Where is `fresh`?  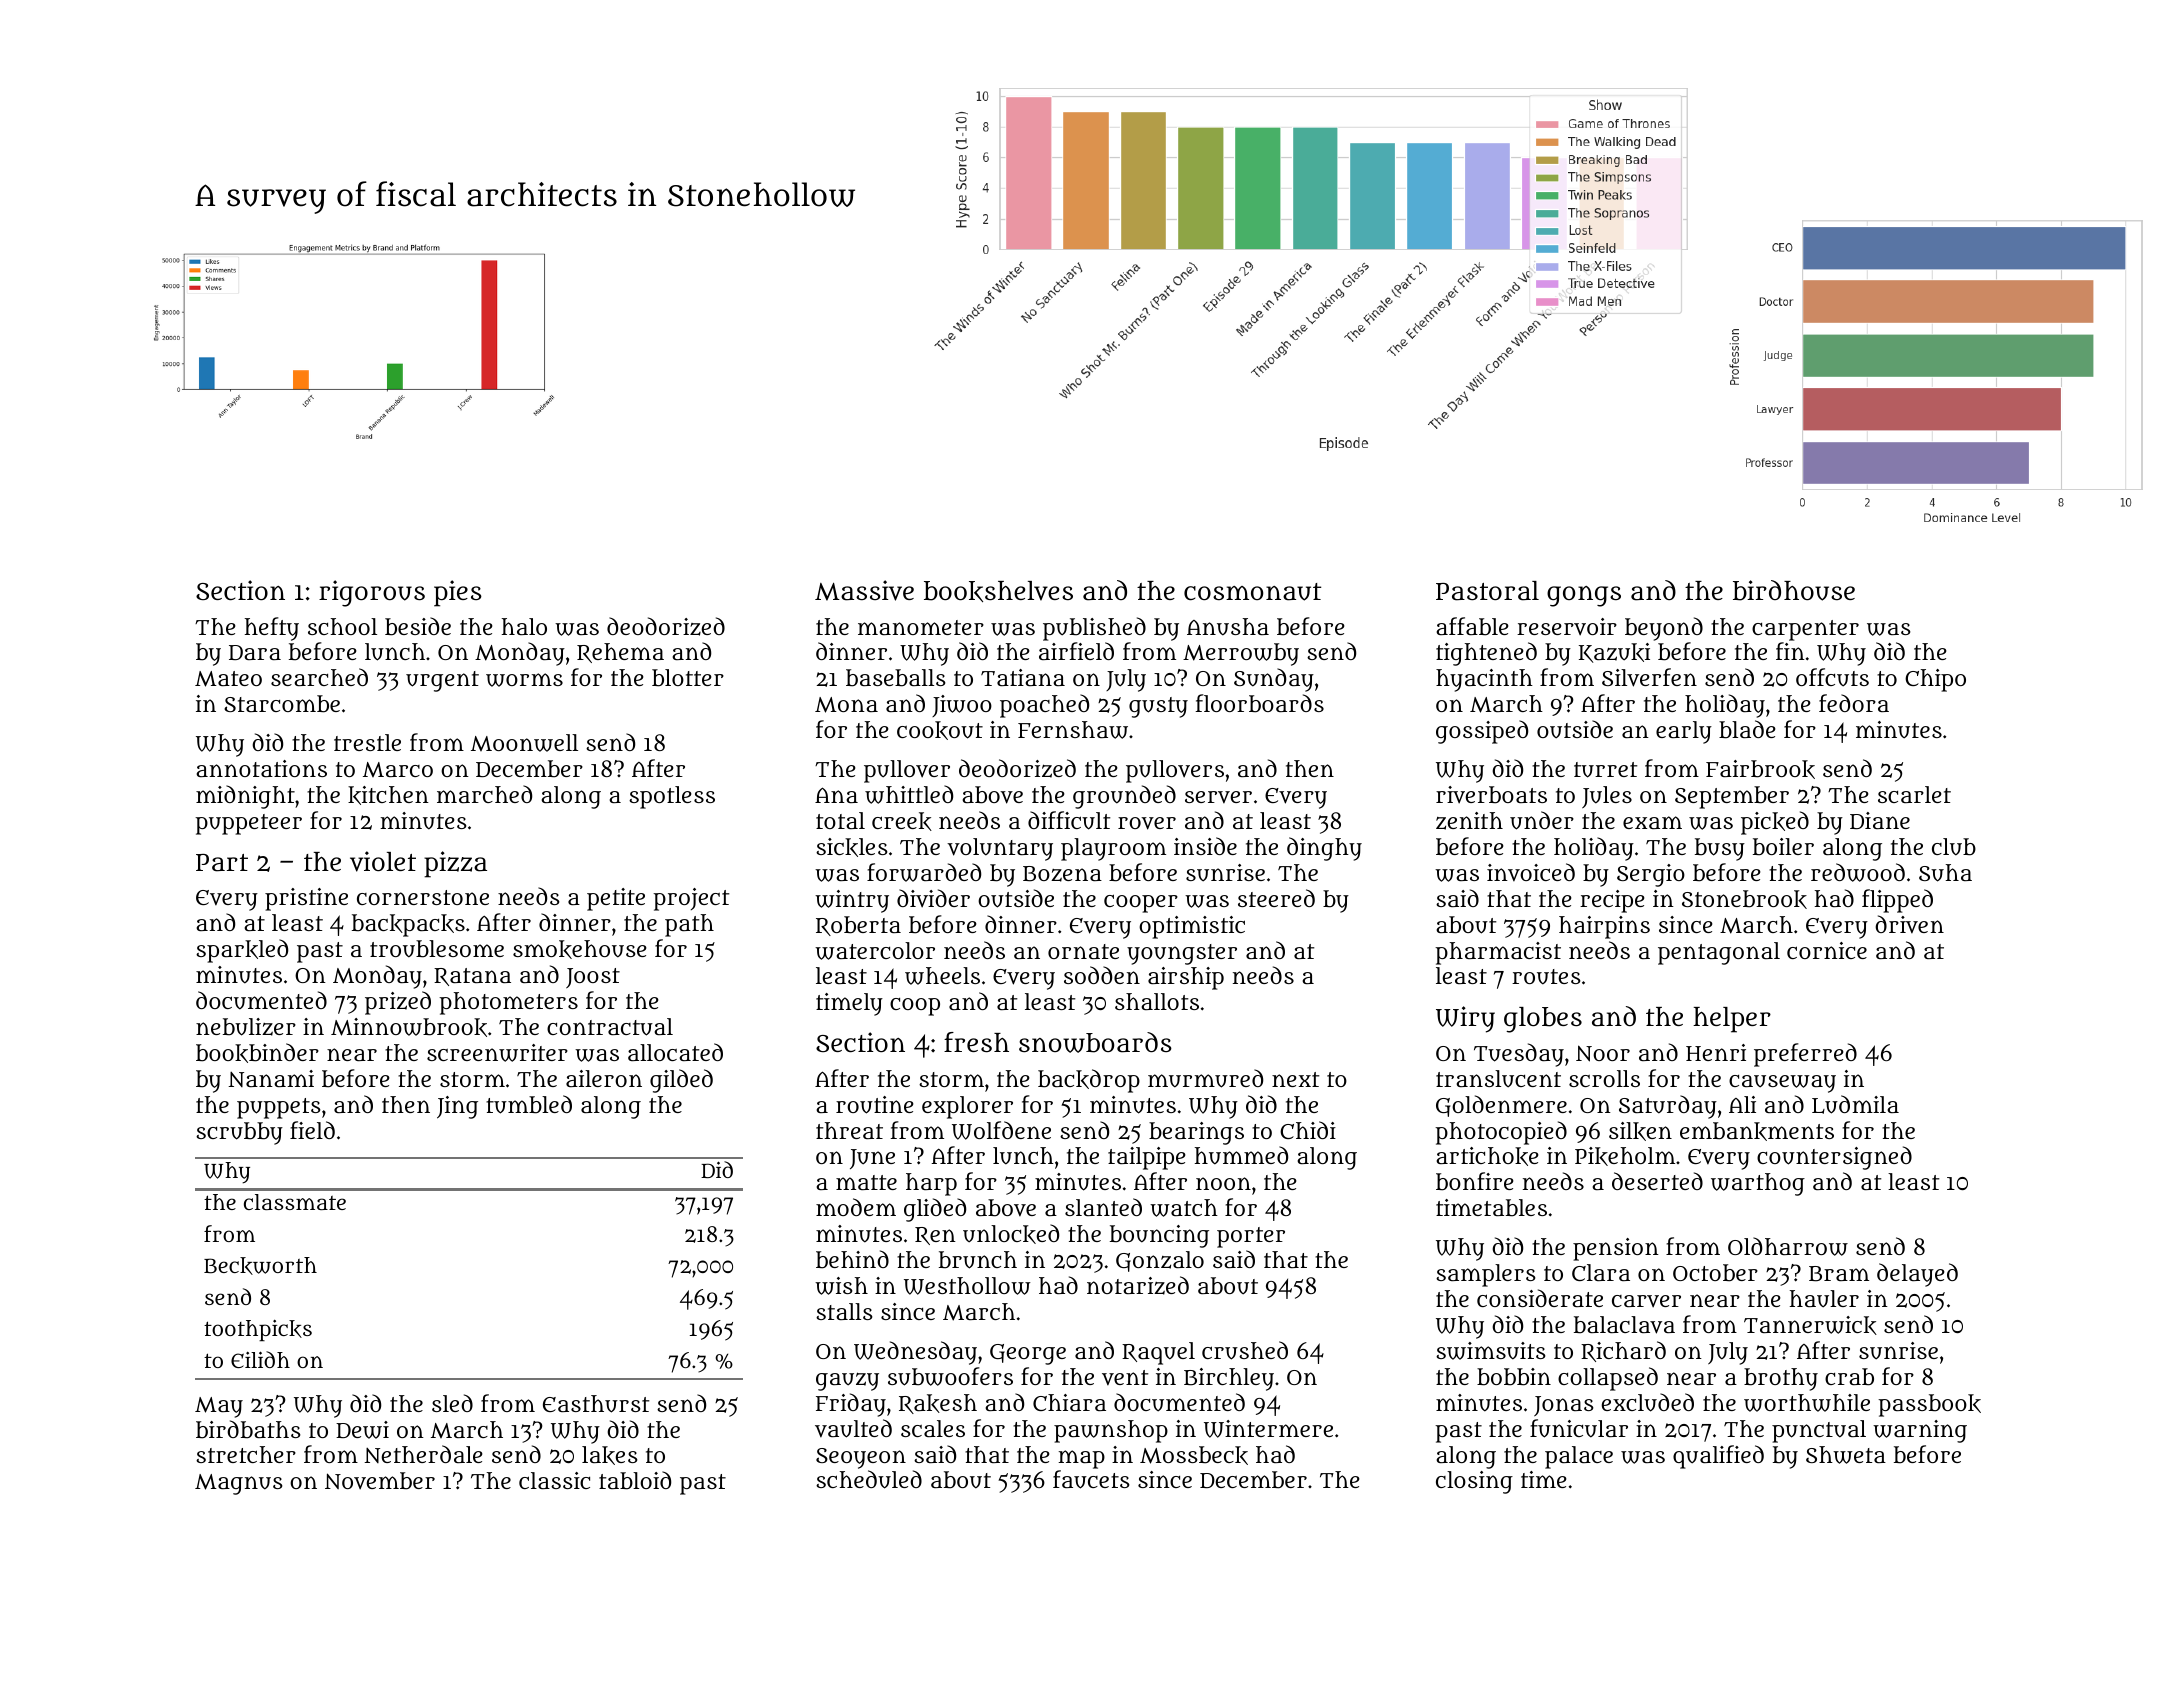
fresh is located at coordinates (976, 1042).
